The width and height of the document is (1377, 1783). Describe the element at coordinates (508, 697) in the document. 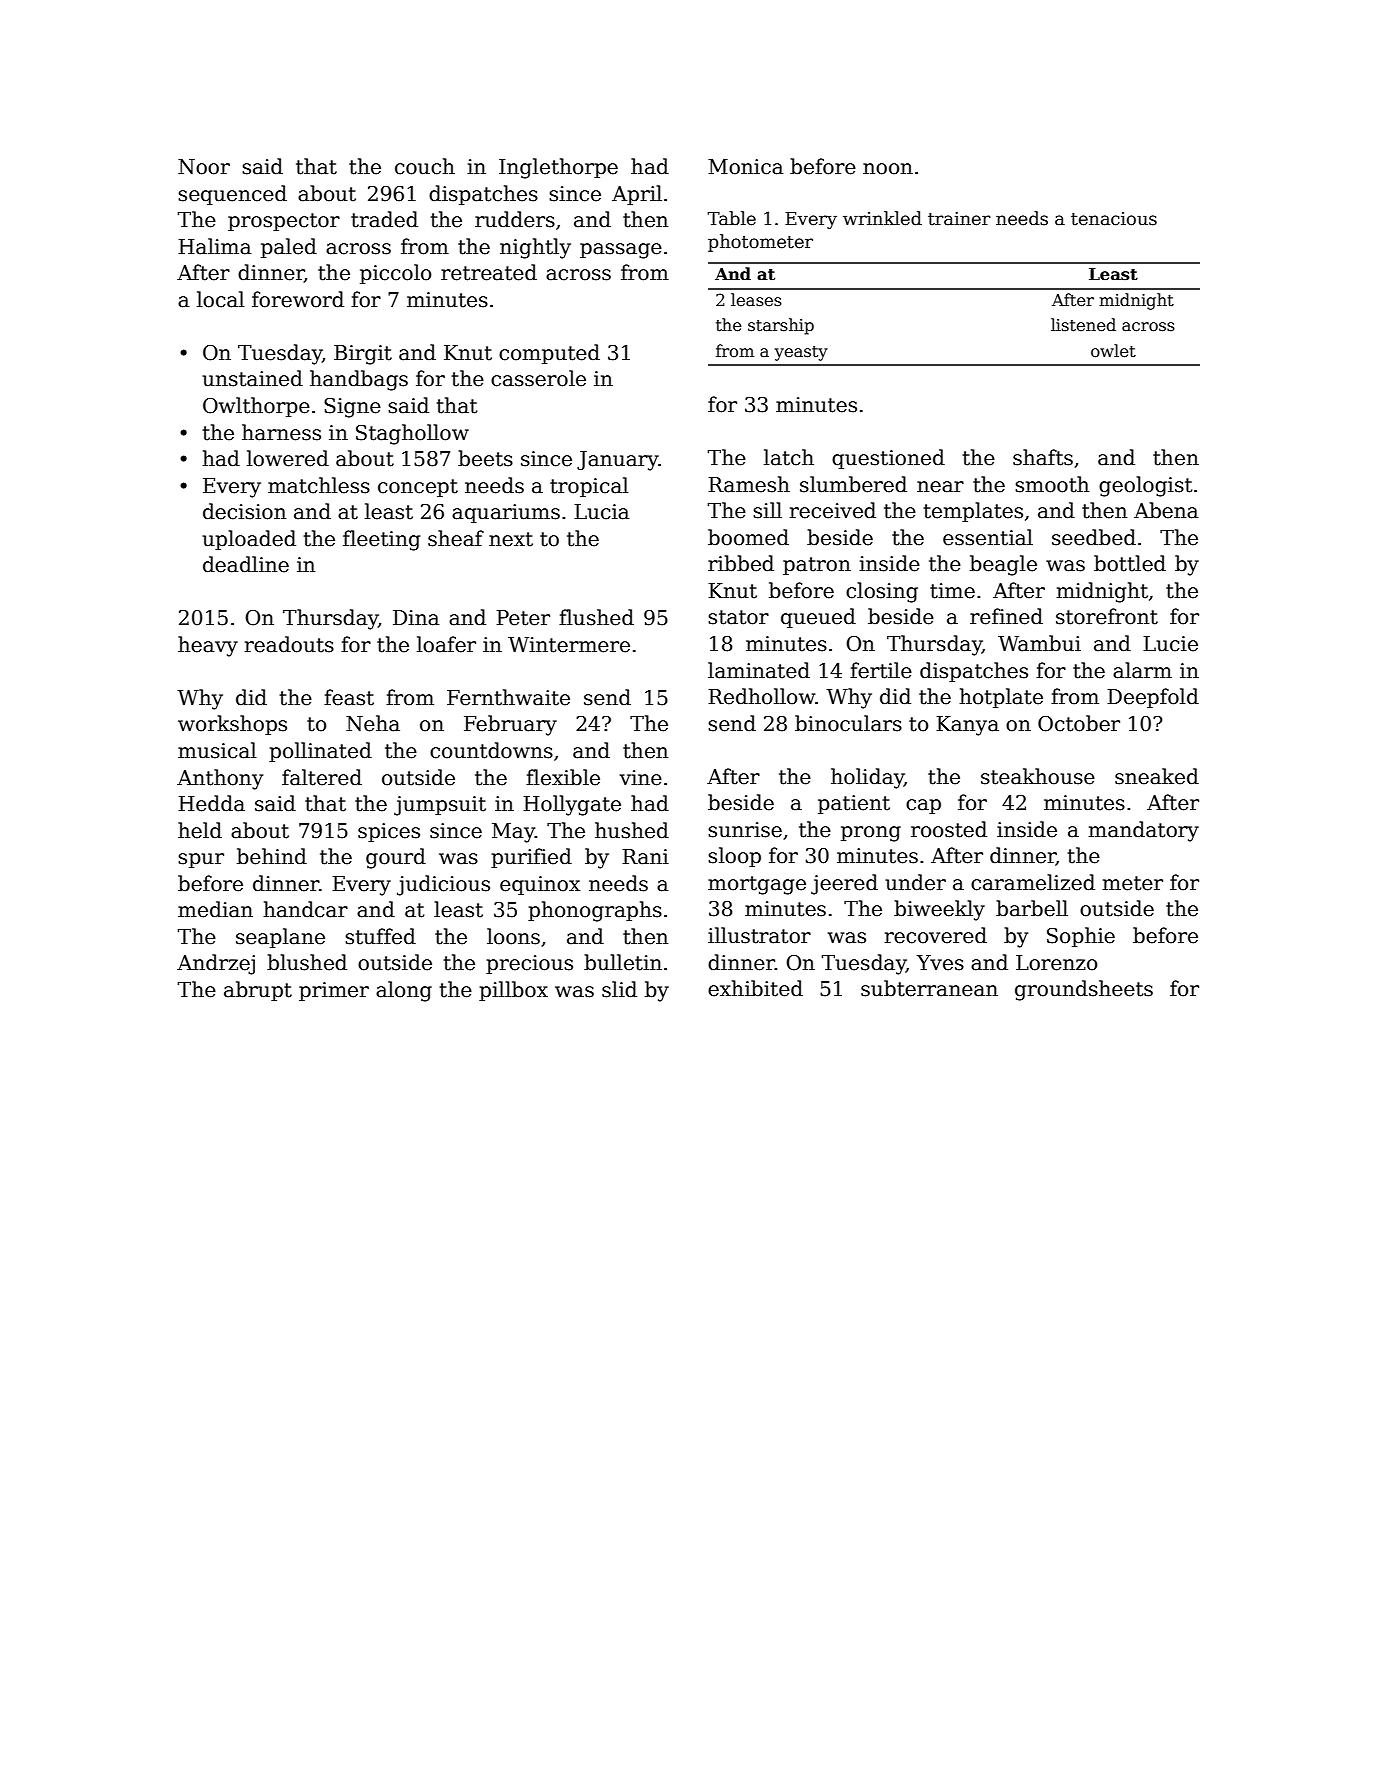

I see `Fernthwaite` at that location.
